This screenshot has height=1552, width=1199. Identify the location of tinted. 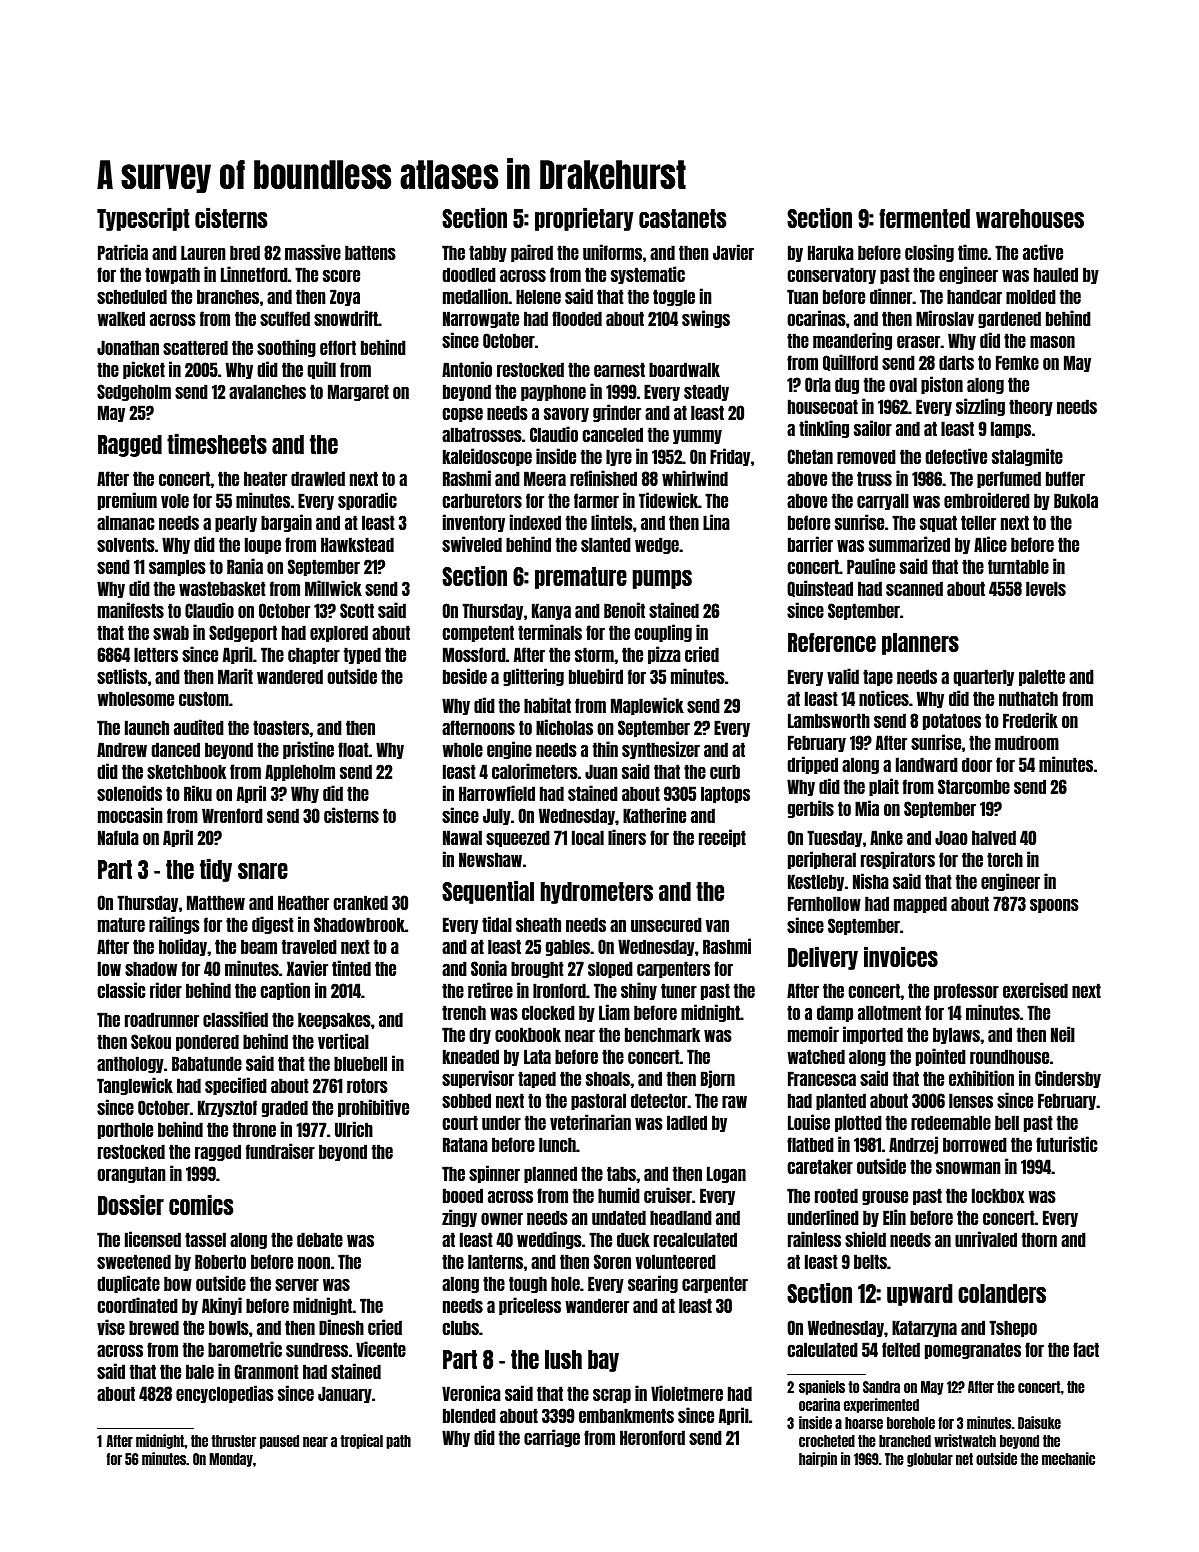
(351, 968).
